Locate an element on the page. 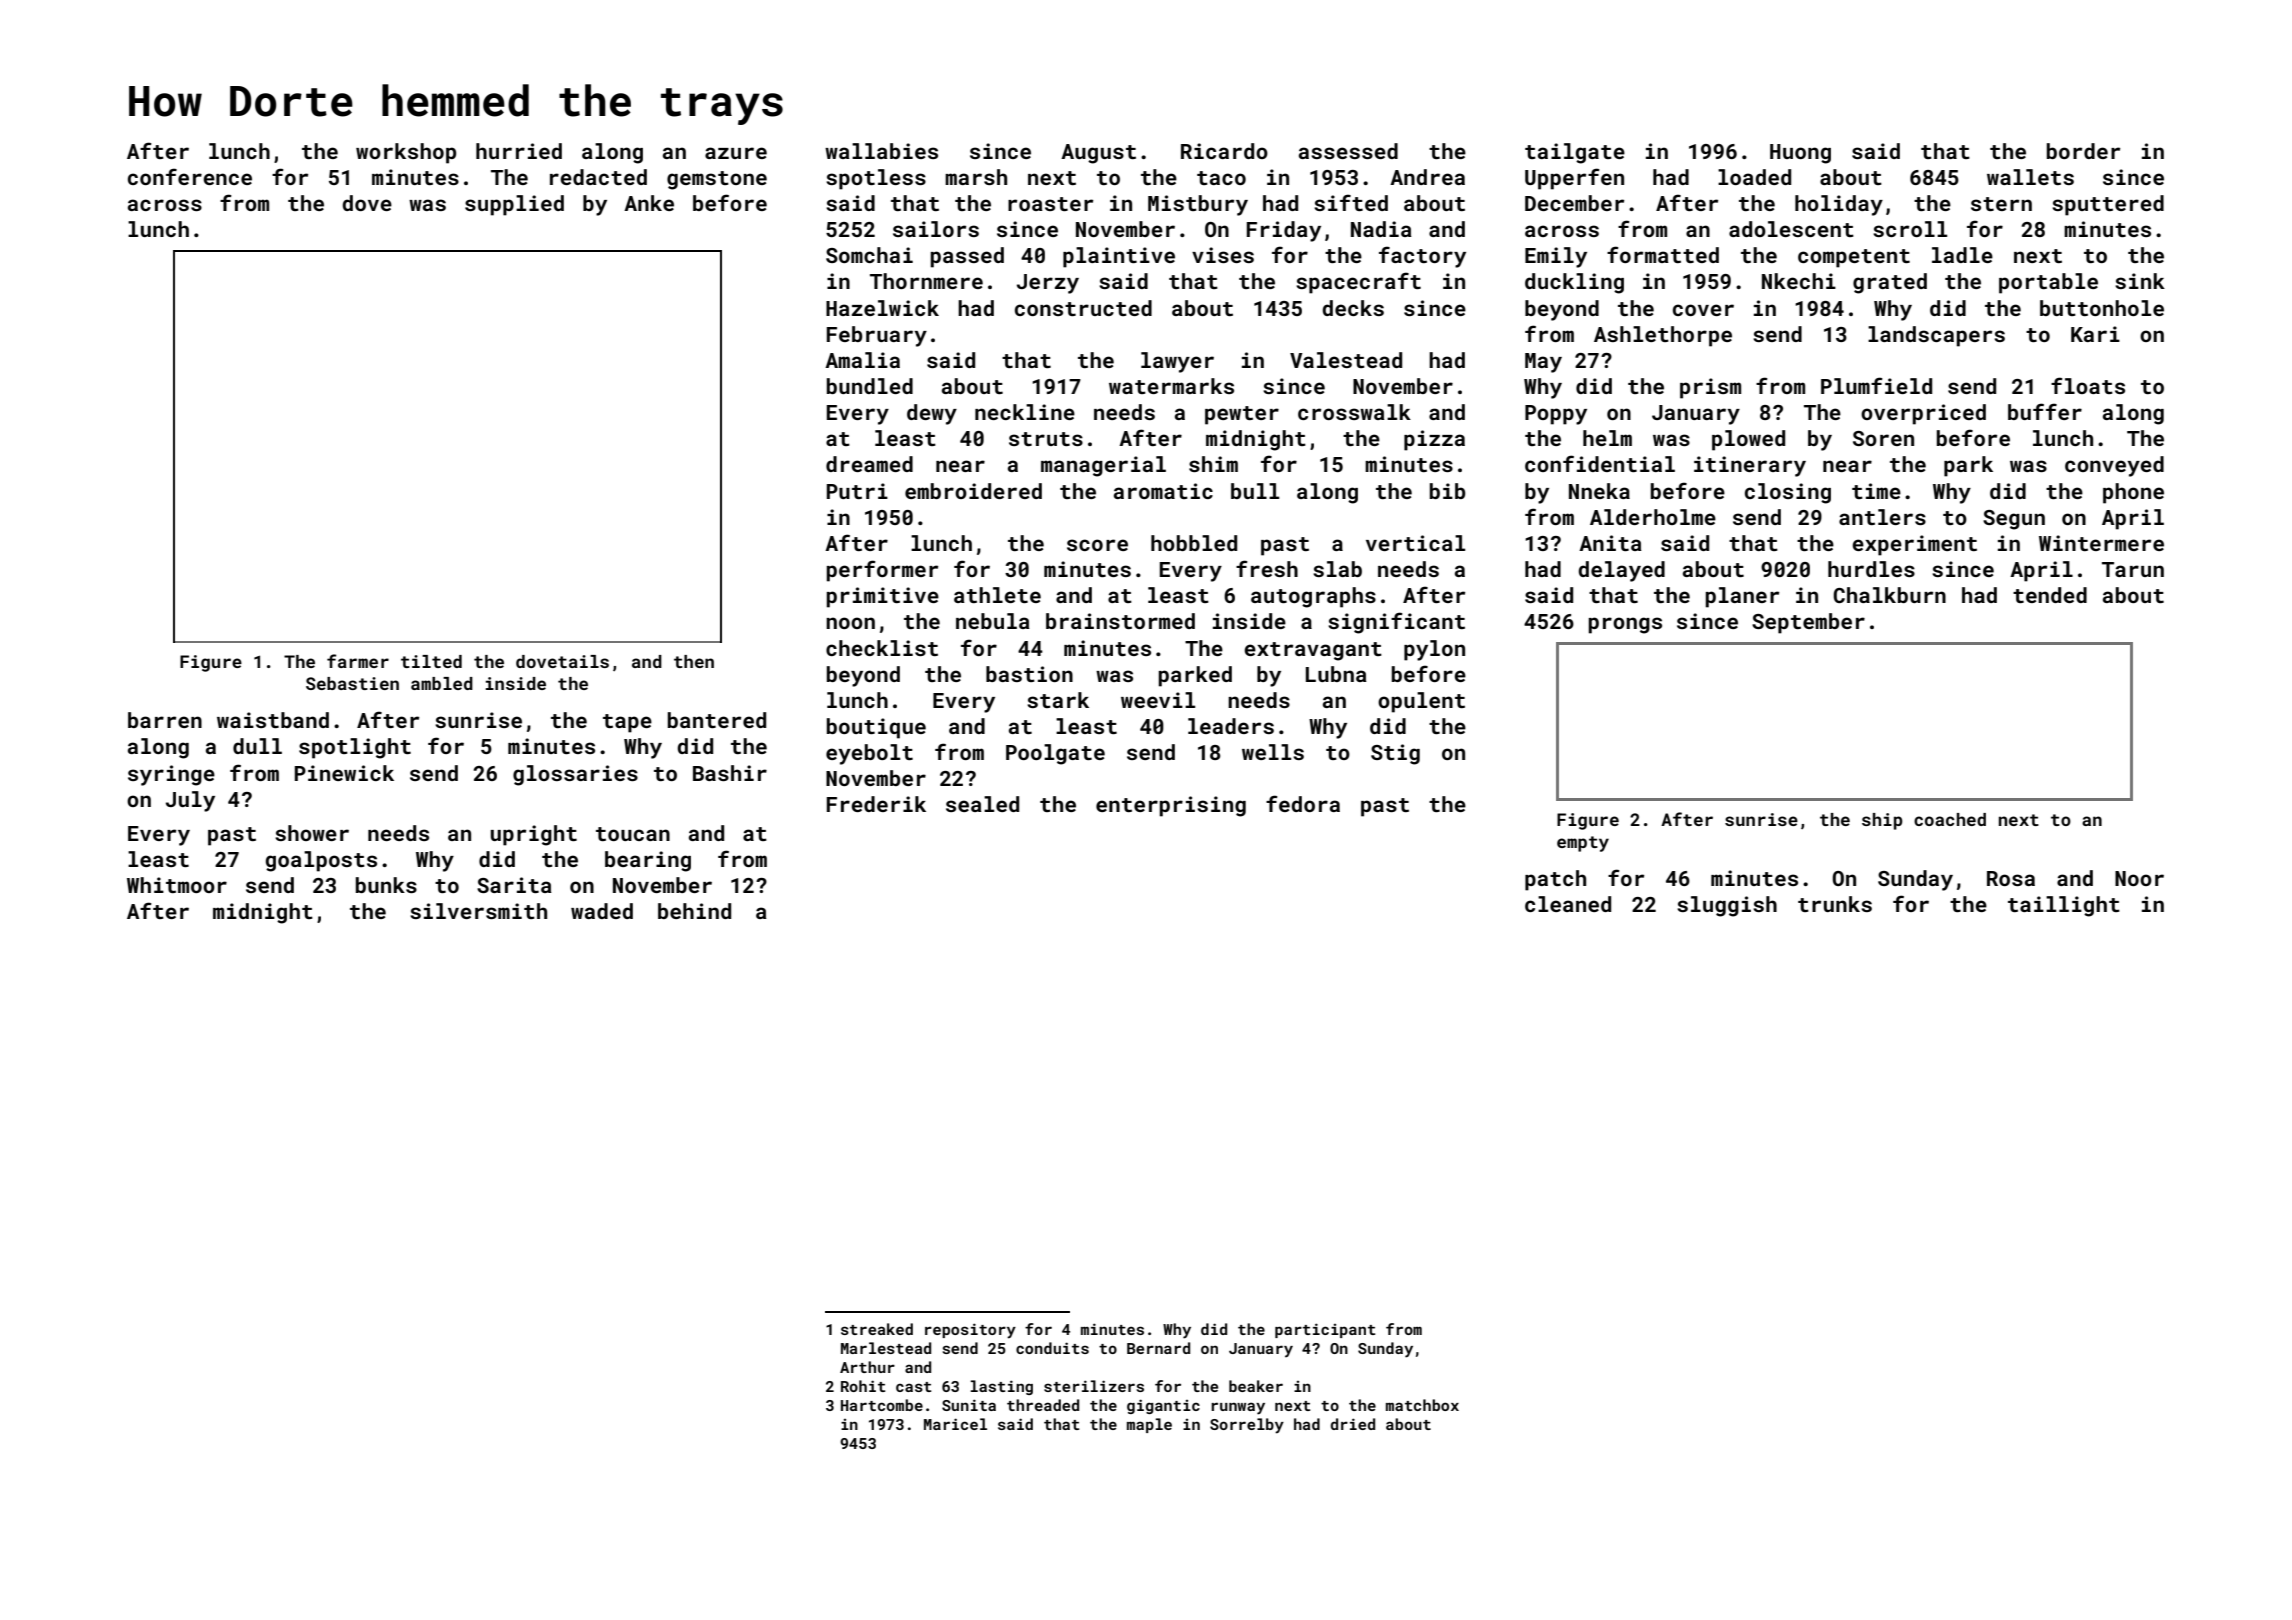 This image has width=2292, height=1620. silversmith is located at coordinates (478, 911).
